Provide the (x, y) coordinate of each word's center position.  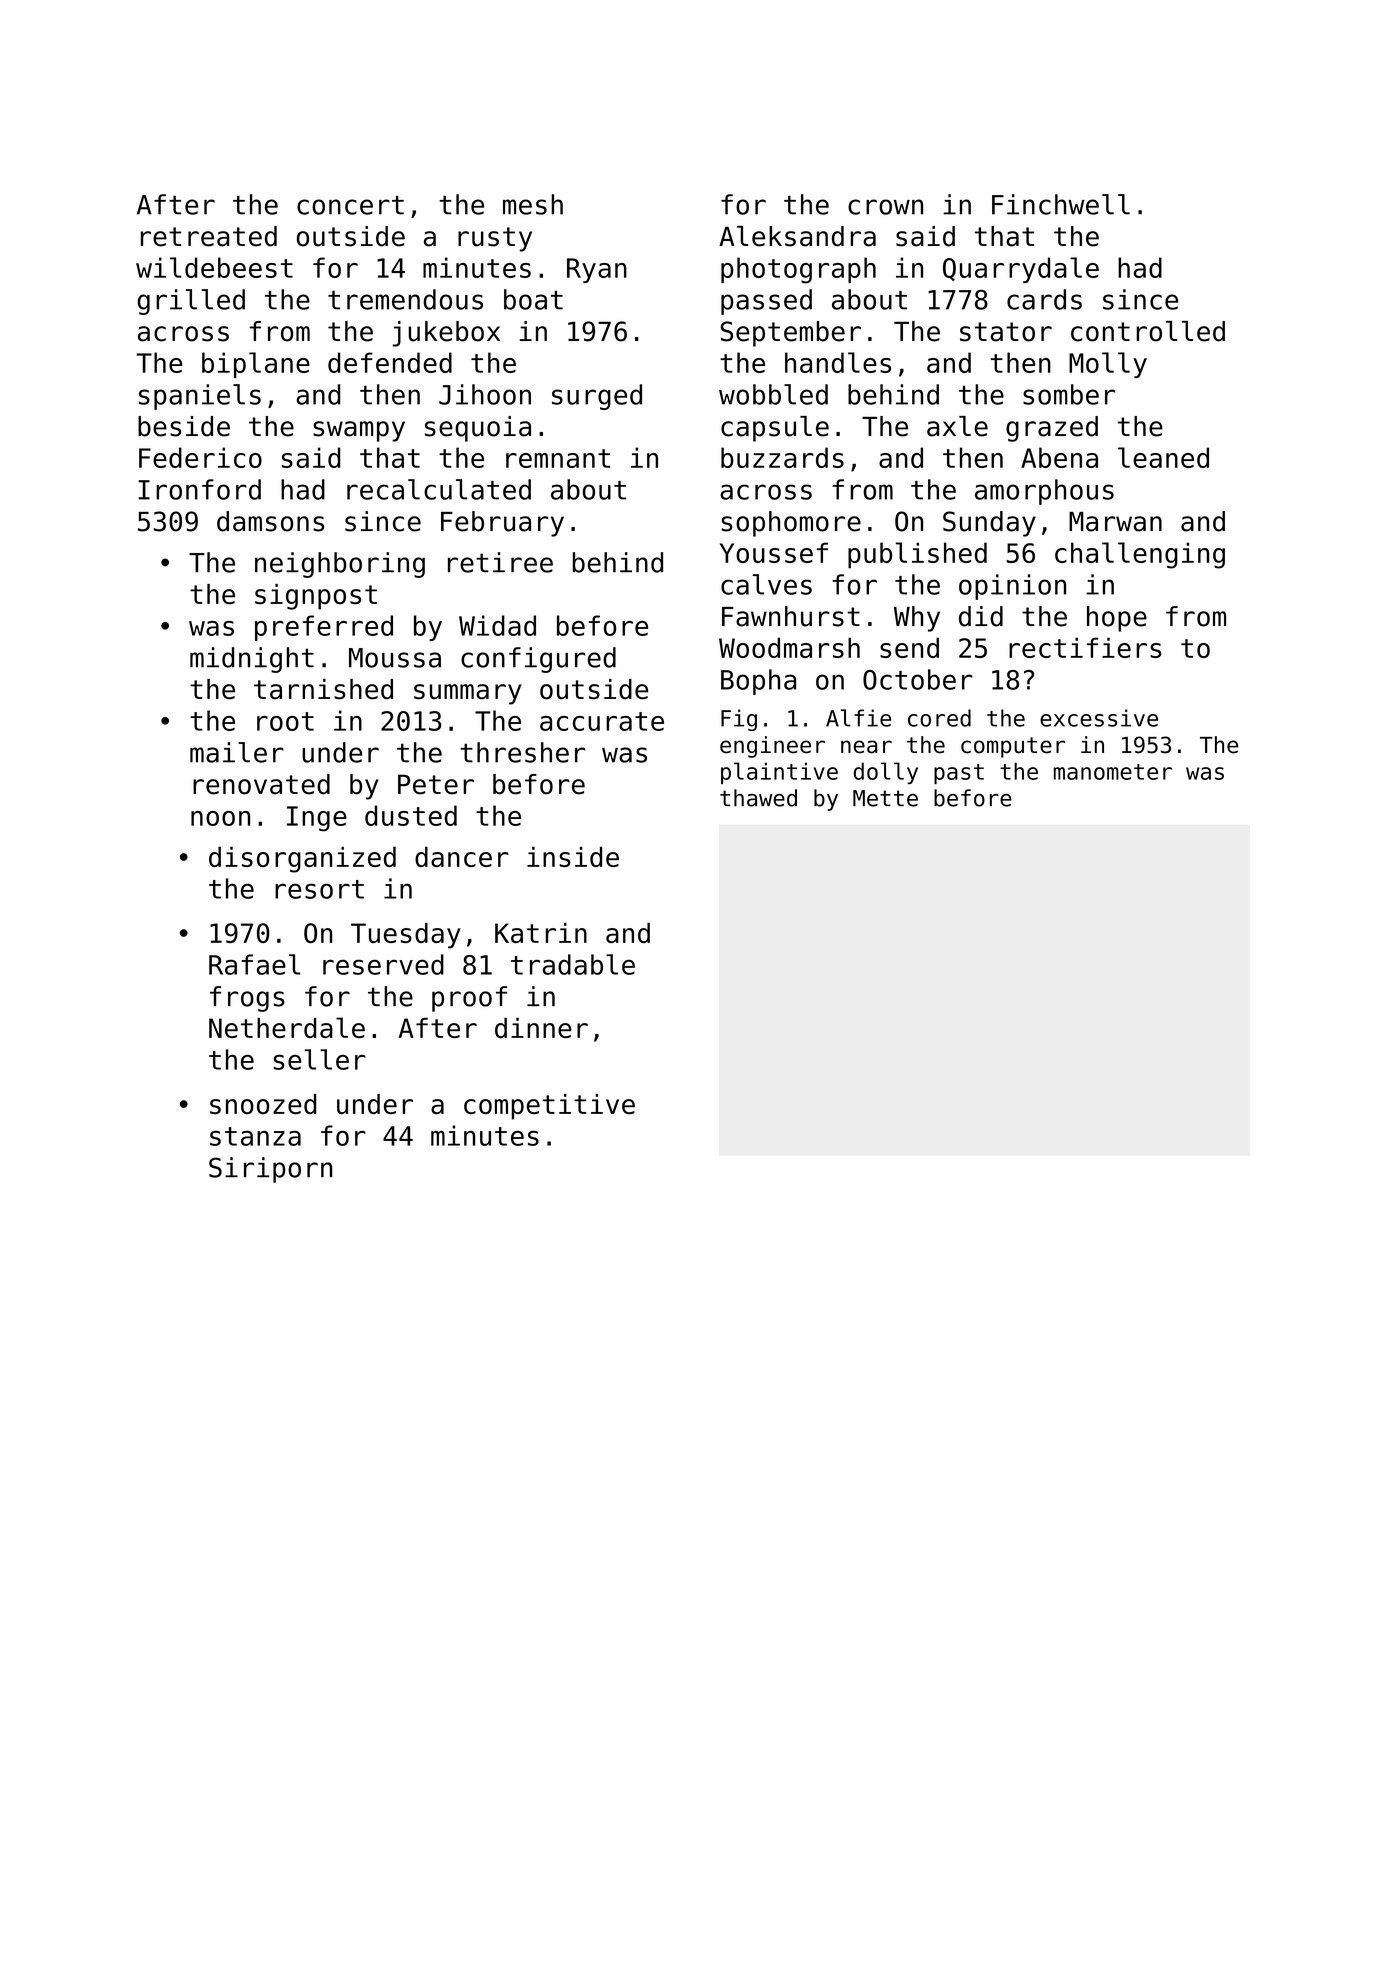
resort (319, 889)
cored (939, 718)
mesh (533, 204)
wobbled (773, 394)
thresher (522, 752)
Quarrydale (1021, 270)
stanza (255, 1136)
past (959, 774)
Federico (200, 457)
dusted (411, 815)
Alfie (858, 718)
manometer (1113, 772)
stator (1006, 332)
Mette (885, 798)
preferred (324, 628)
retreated (209, 236)
